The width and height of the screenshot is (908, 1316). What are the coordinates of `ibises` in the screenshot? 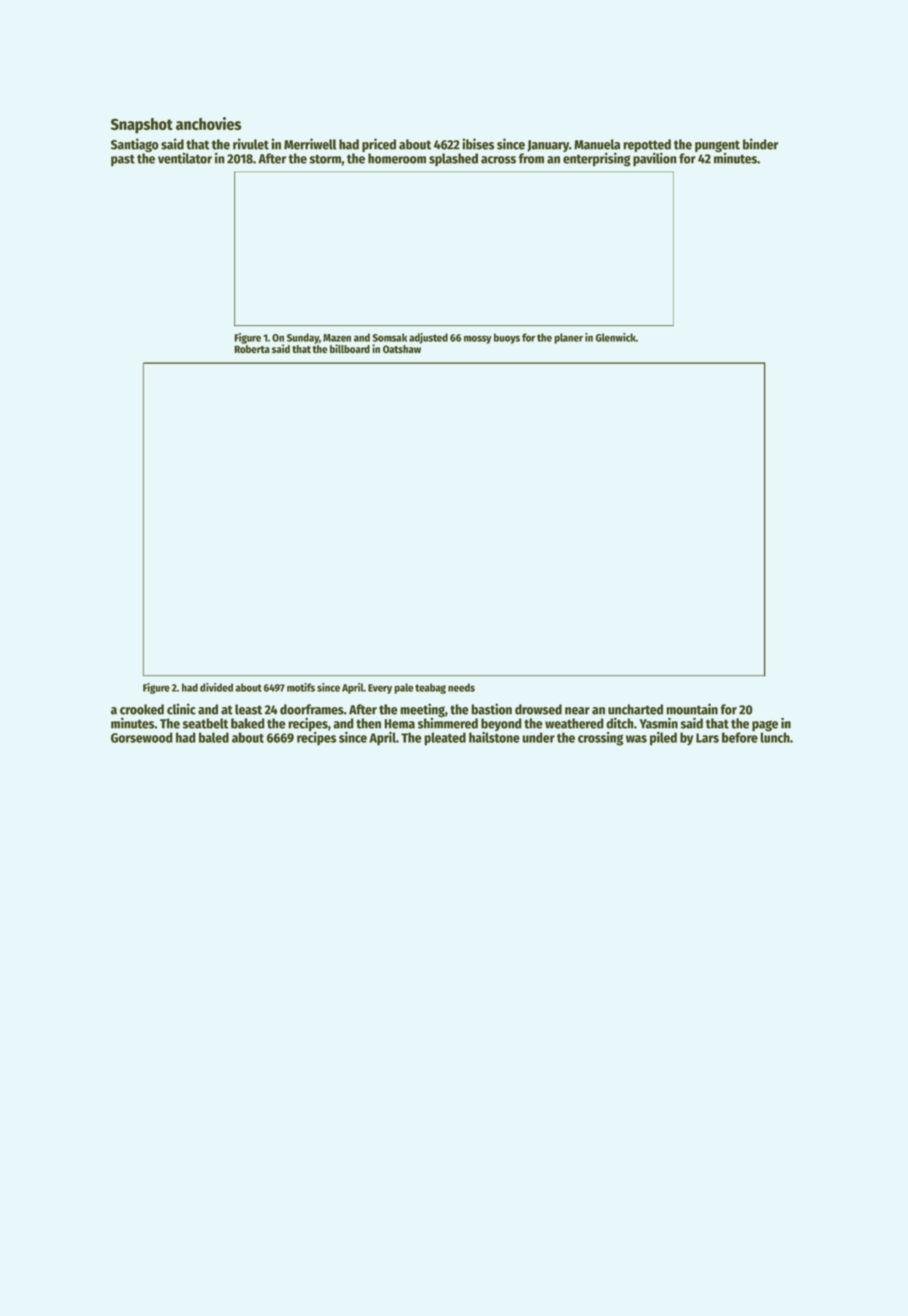 It's located at (478, 144).
